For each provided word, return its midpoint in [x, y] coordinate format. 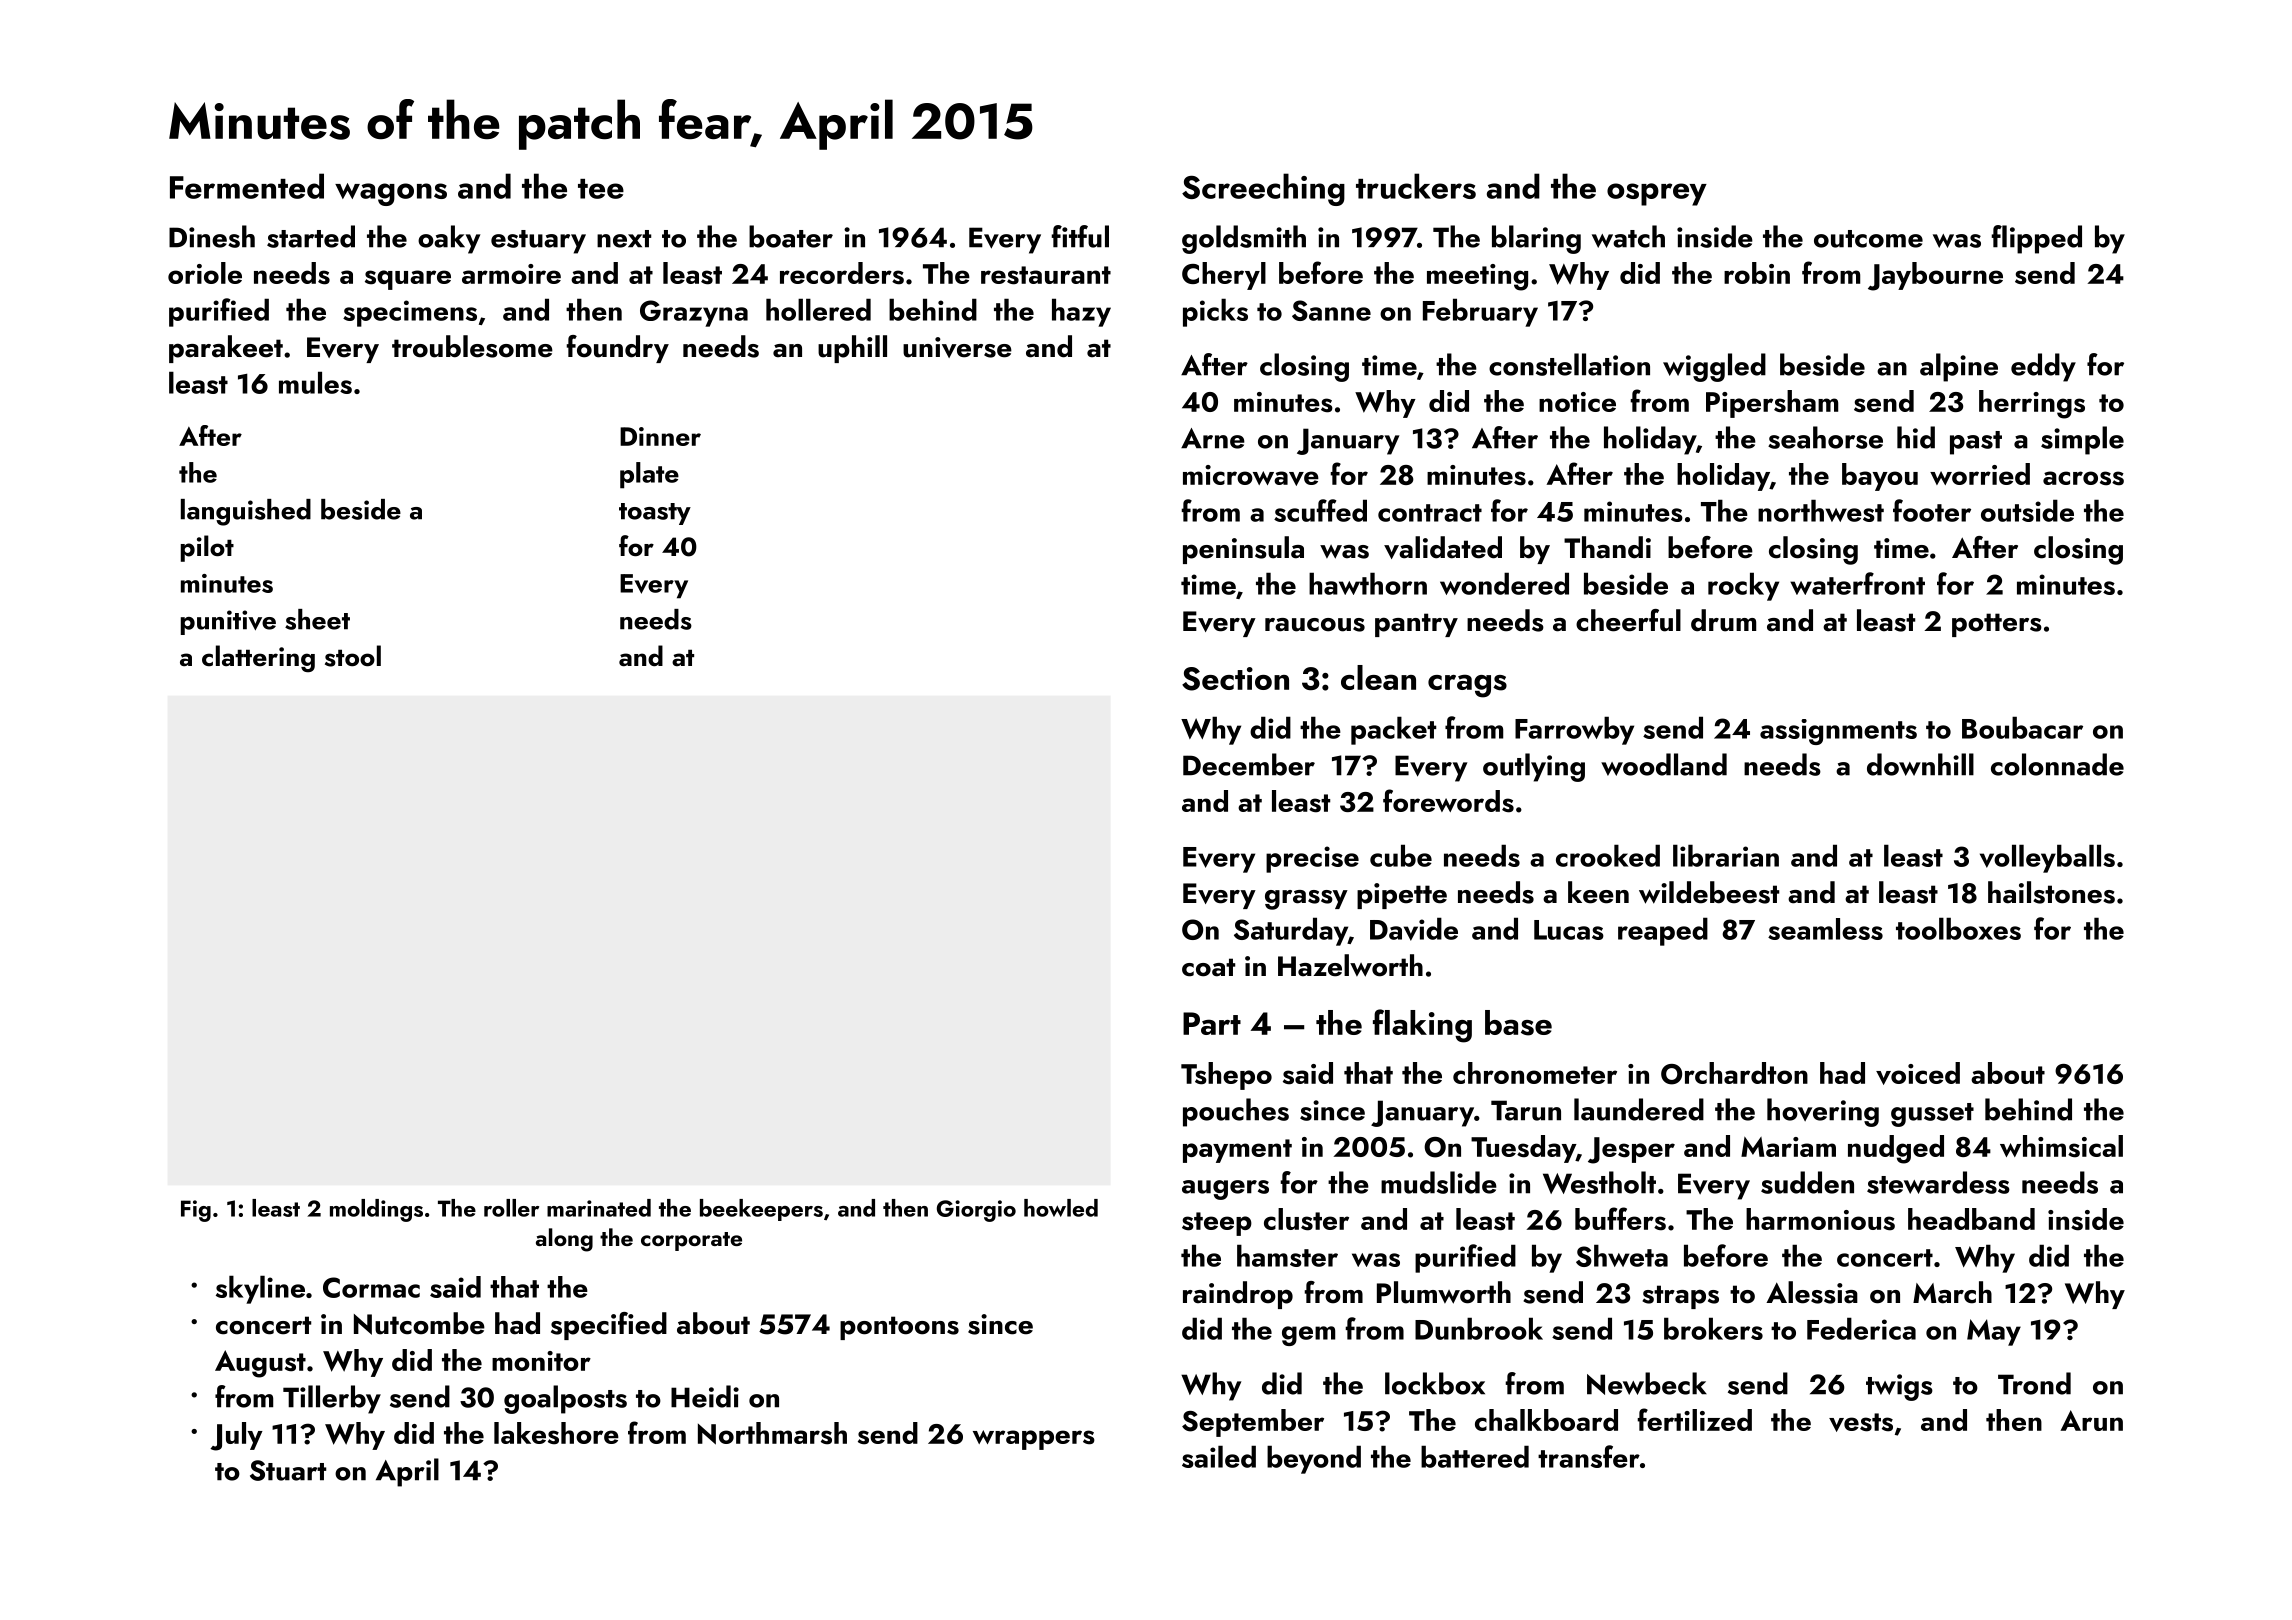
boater [791, 236]
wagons [391, 194]
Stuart [288, 1470]
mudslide [1439, 1182]
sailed [1219, 1456]
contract [1430, 513]
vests [1861, 1422]
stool [353, 656]
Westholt [1599, 1182]
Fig [196, 1211]
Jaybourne [1935, 276]
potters [1997, 625]
